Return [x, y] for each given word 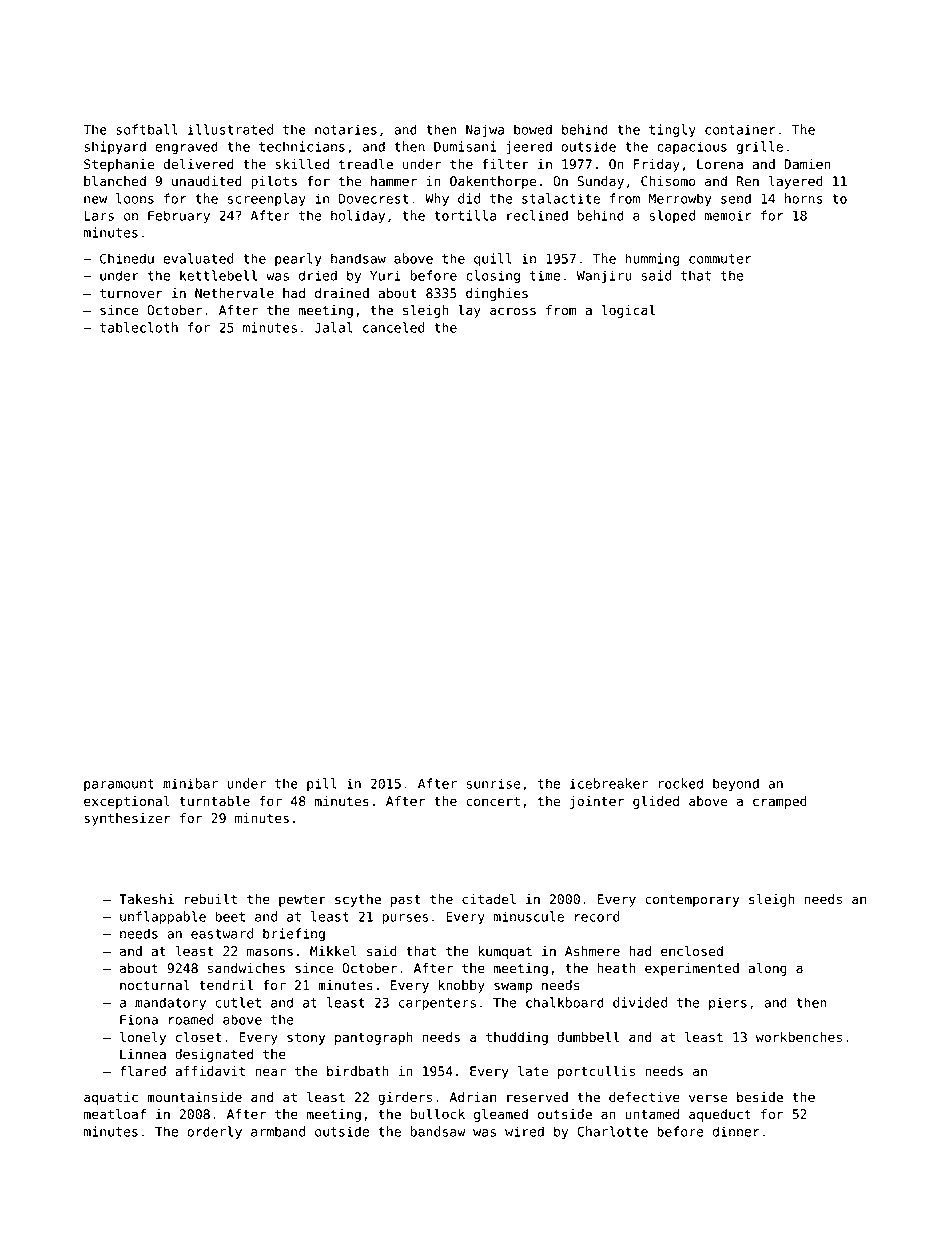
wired [524, 1131]
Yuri [385, 275]
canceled [394, 327]
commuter [720, 259]
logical [628, 311]
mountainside [194, 1097]
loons [135, 198]
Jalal [334, 327]
